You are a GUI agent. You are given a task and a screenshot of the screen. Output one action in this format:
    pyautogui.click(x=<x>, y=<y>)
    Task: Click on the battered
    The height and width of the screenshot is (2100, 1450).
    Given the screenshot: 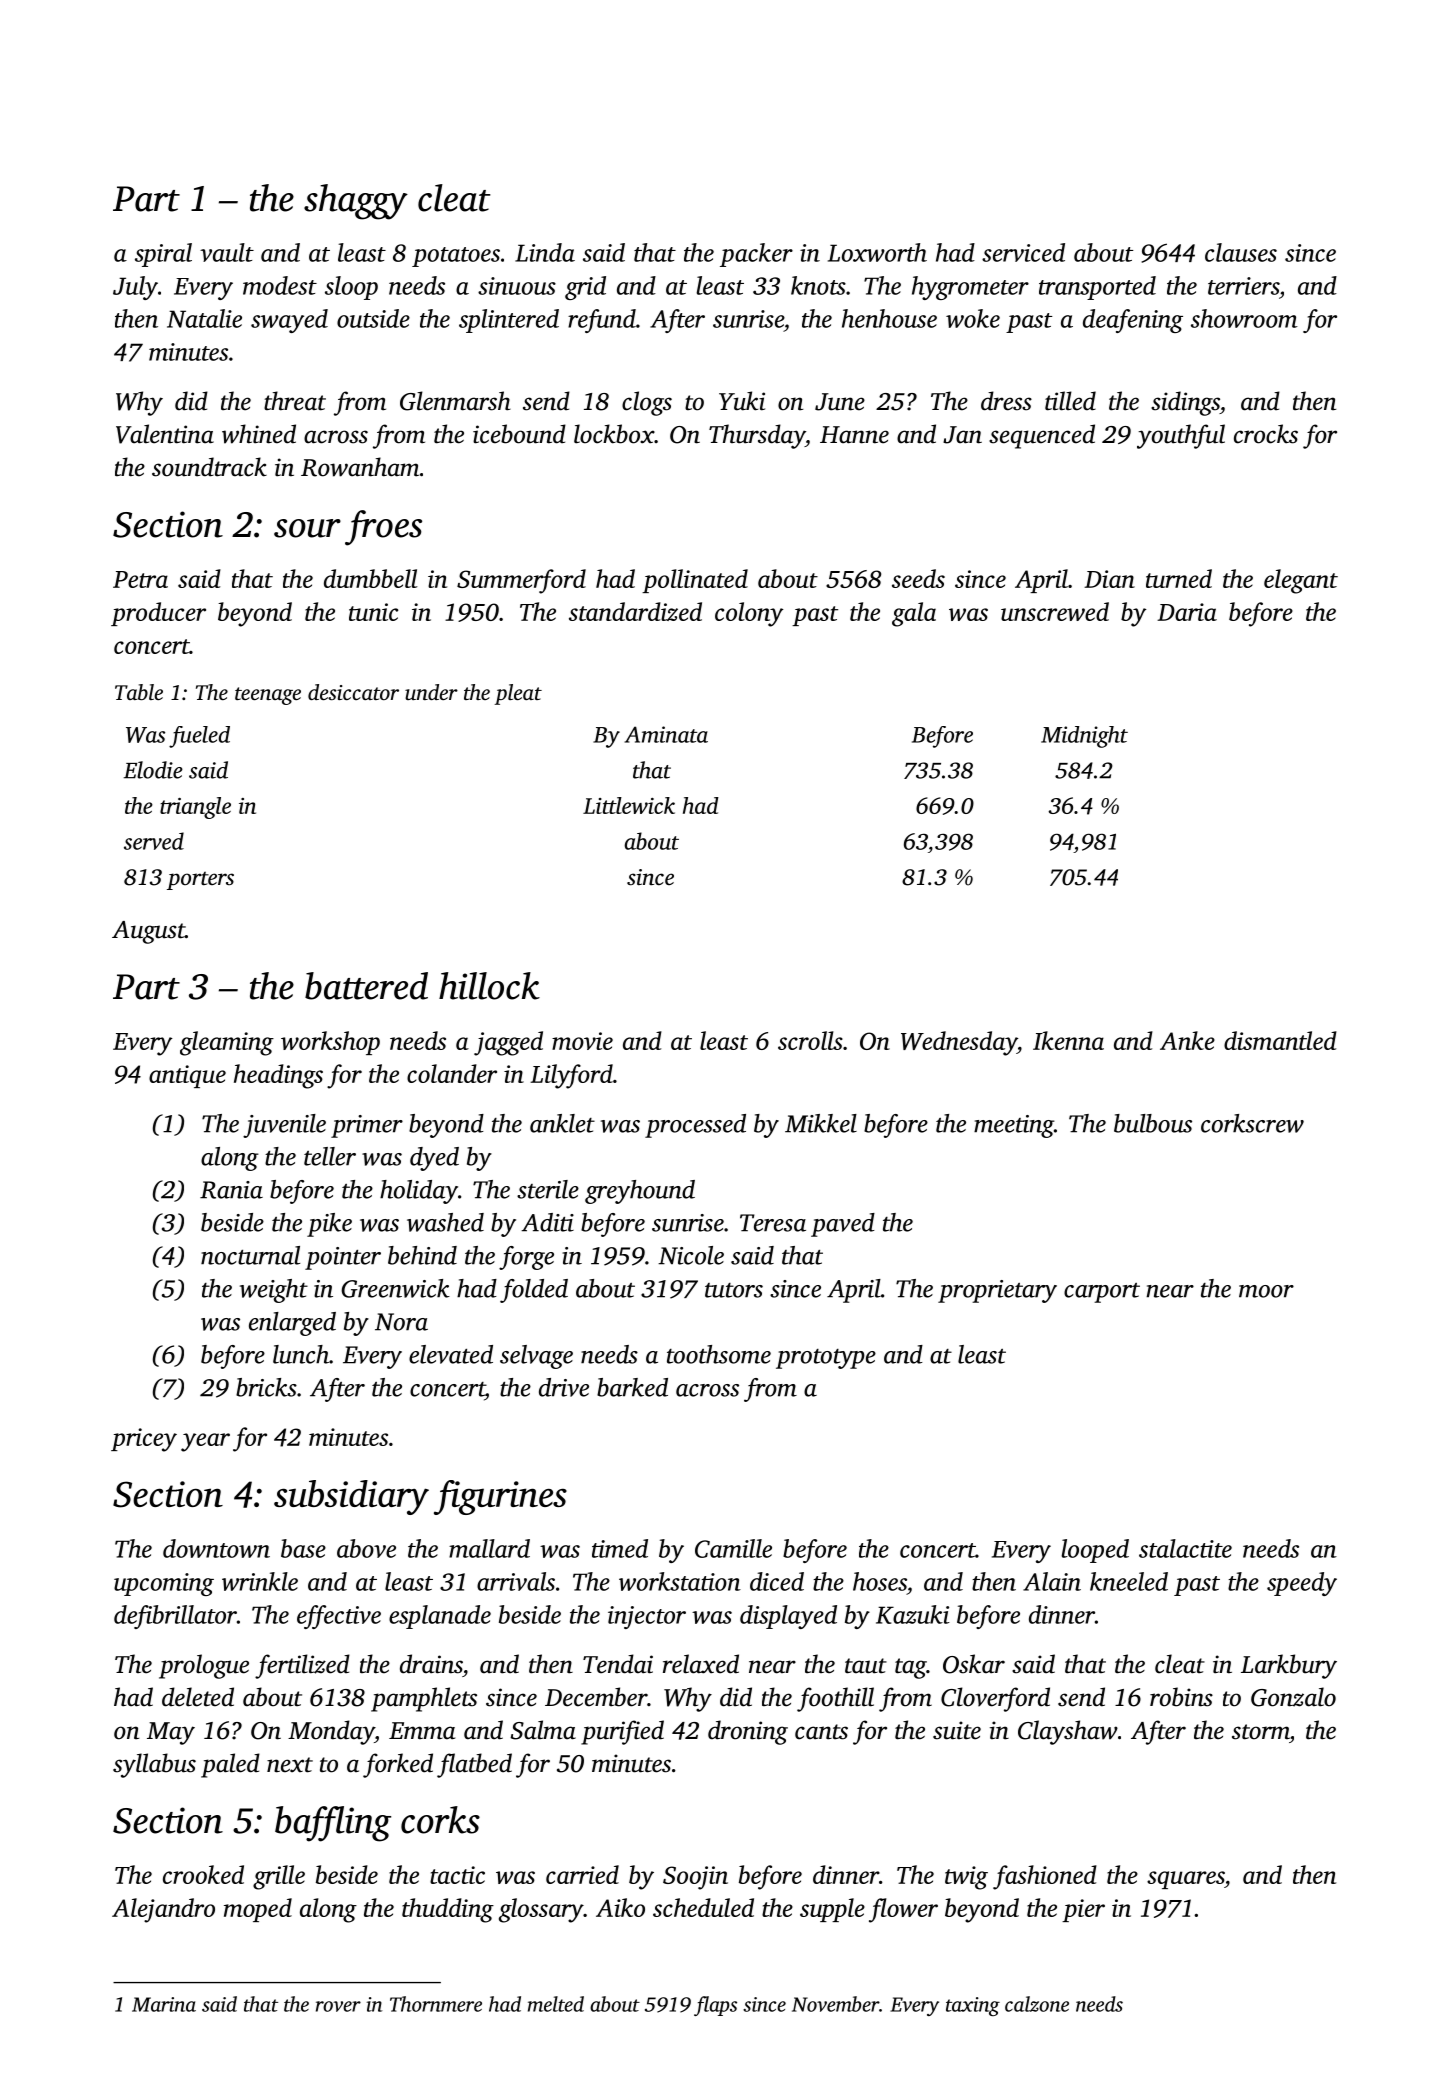 What is the action you would take?
    pyautogui.click(x=366, y=986)
